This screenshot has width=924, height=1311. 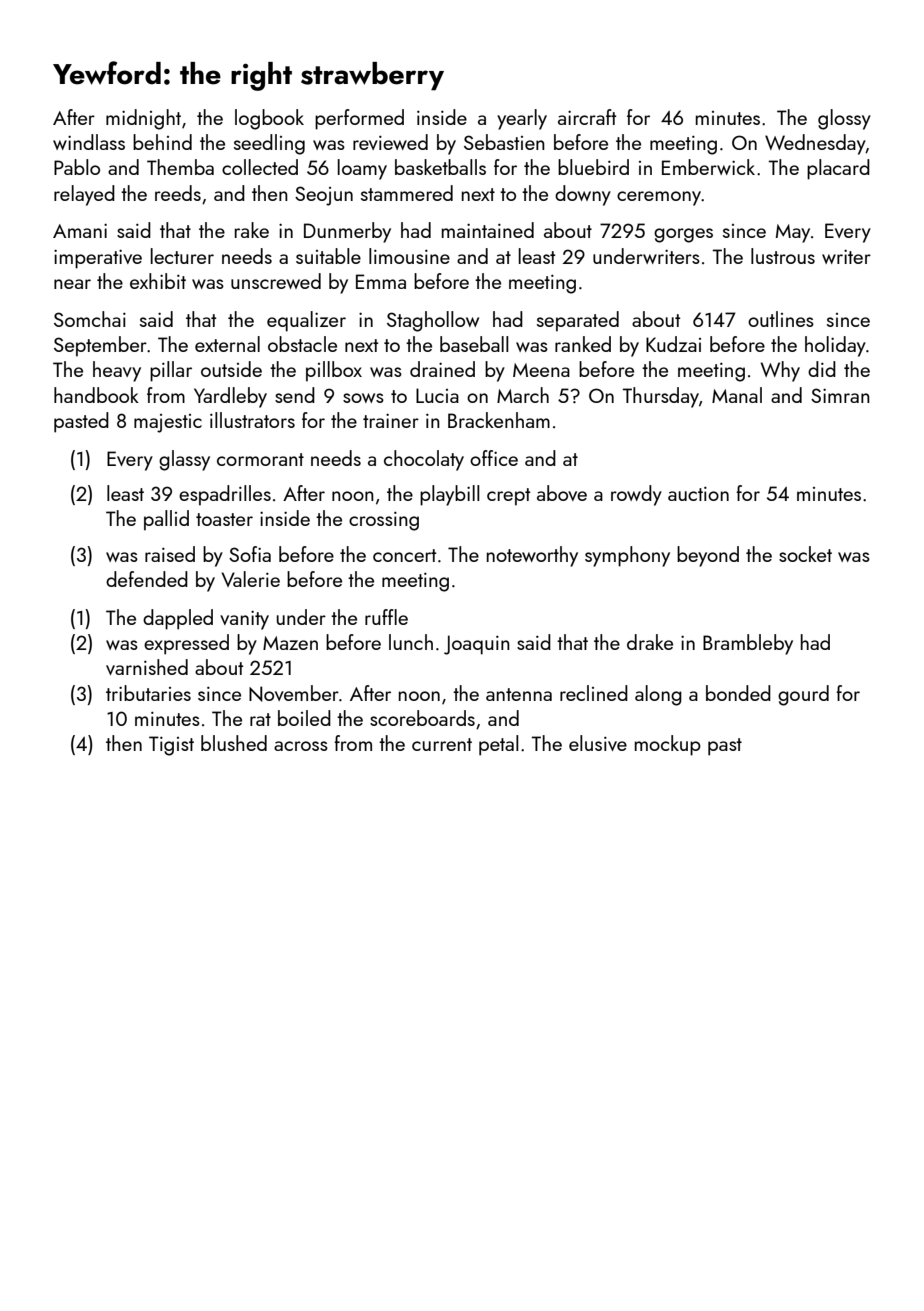 What do you see at coordinates (781, 319) in the screenshot?
I see `outlines` at bounding box center [781, 319].
